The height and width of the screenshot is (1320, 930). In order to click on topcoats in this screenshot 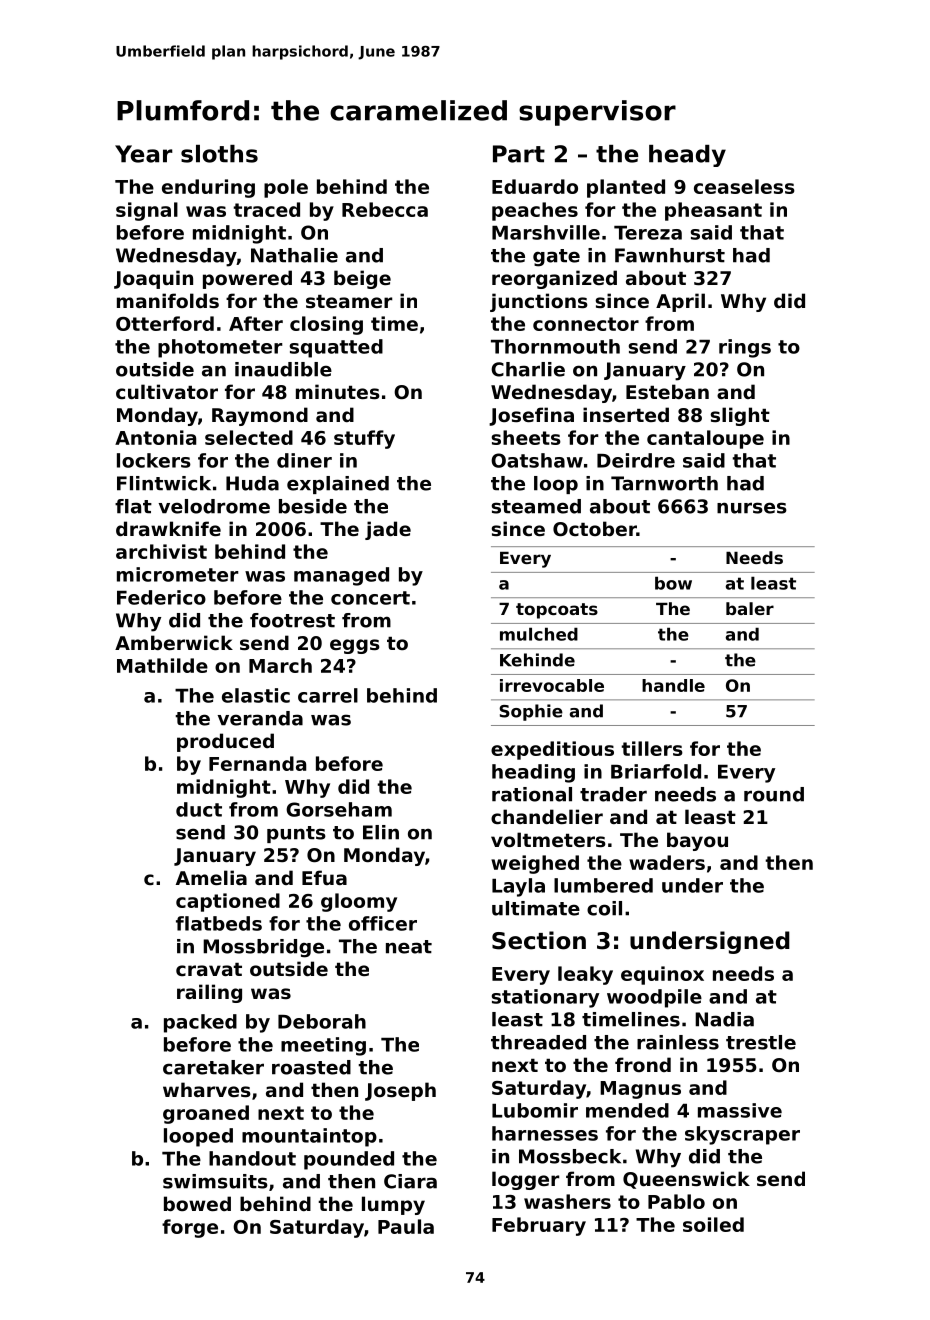, I will do `click(557, 611)`.
